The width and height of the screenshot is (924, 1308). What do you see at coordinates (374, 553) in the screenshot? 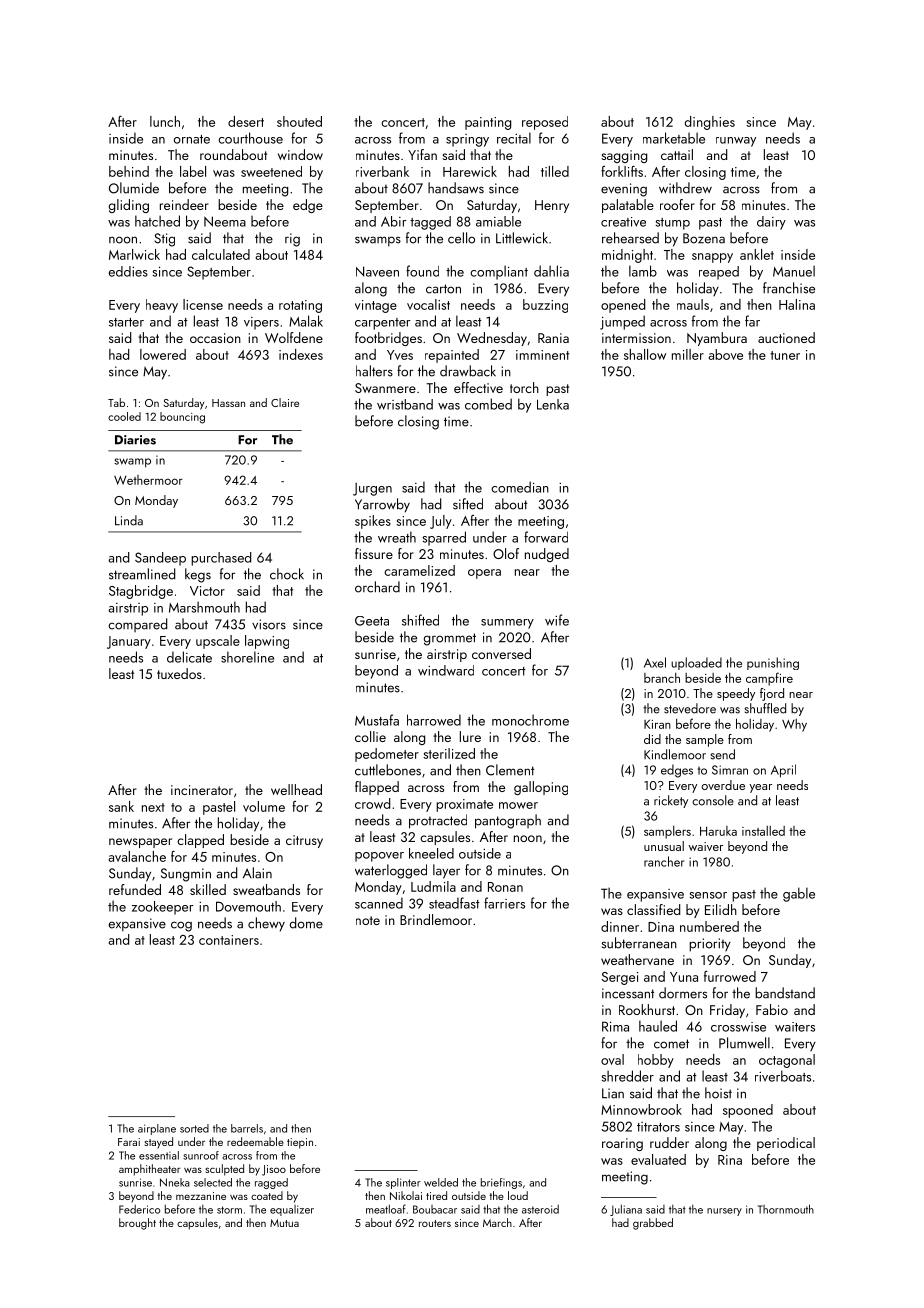
I see `fissure` at bounding box center [374, 553].
